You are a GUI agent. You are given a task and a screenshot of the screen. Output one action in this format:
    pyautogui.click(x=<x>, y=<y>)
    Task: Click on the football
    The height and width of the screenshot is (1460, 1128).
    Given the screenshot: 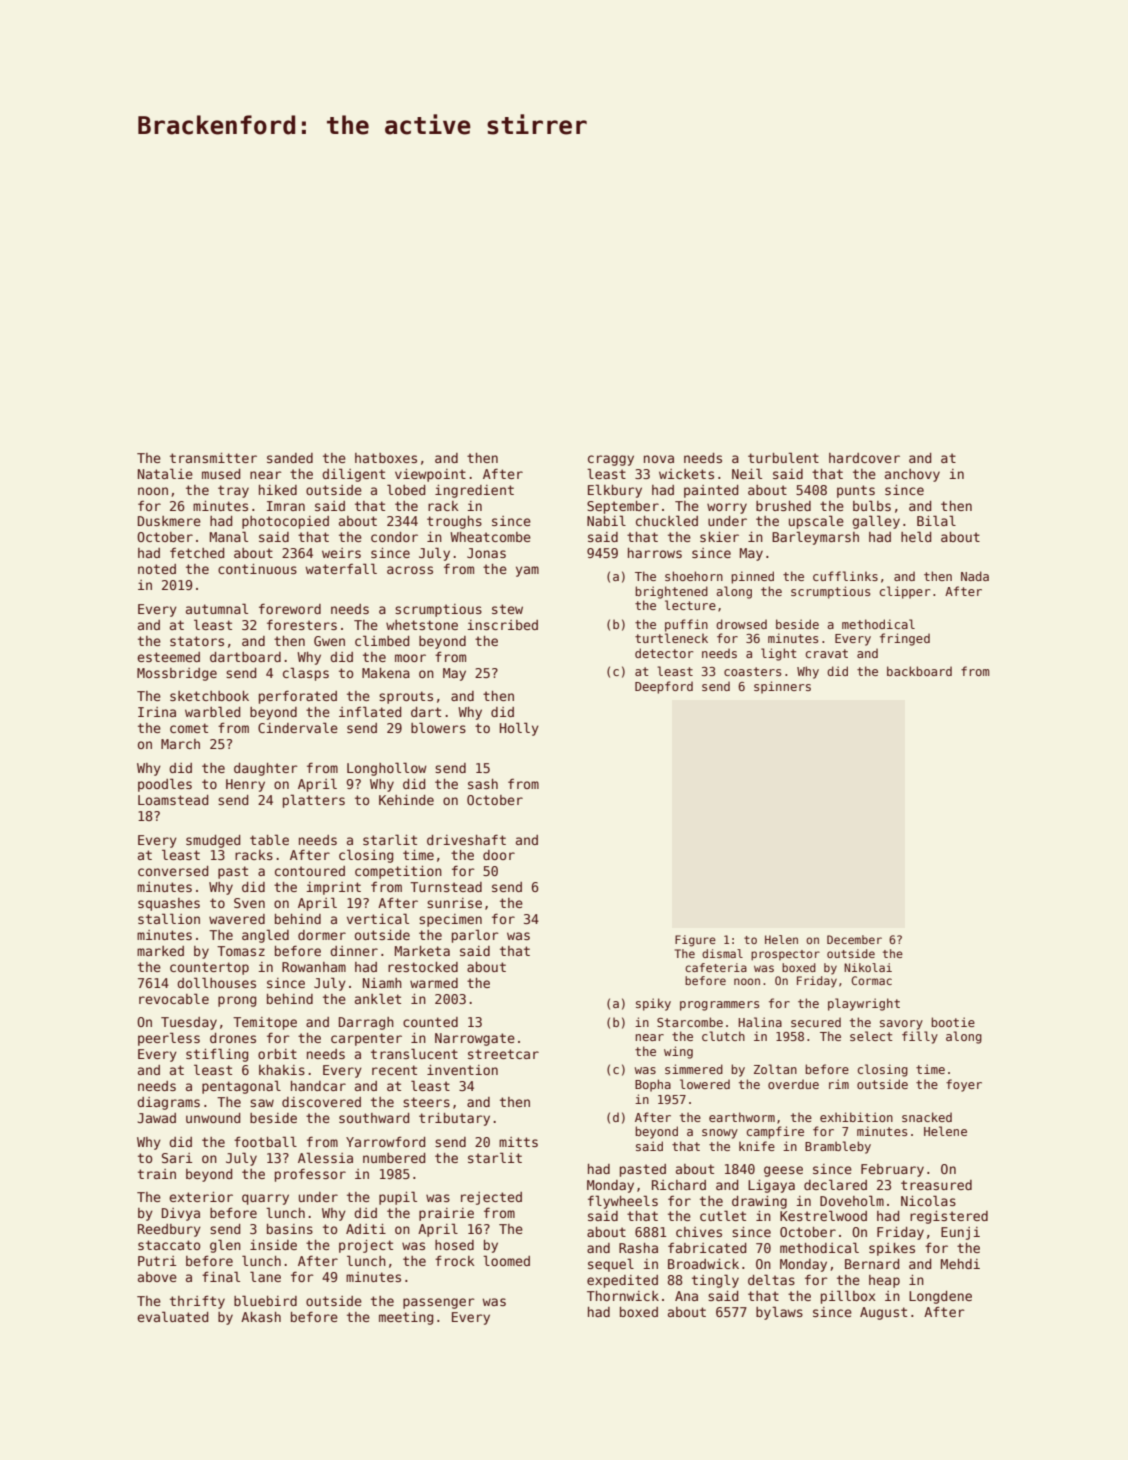 What is the action you would take?
    pyautogui.click(x=265, y=1141)
